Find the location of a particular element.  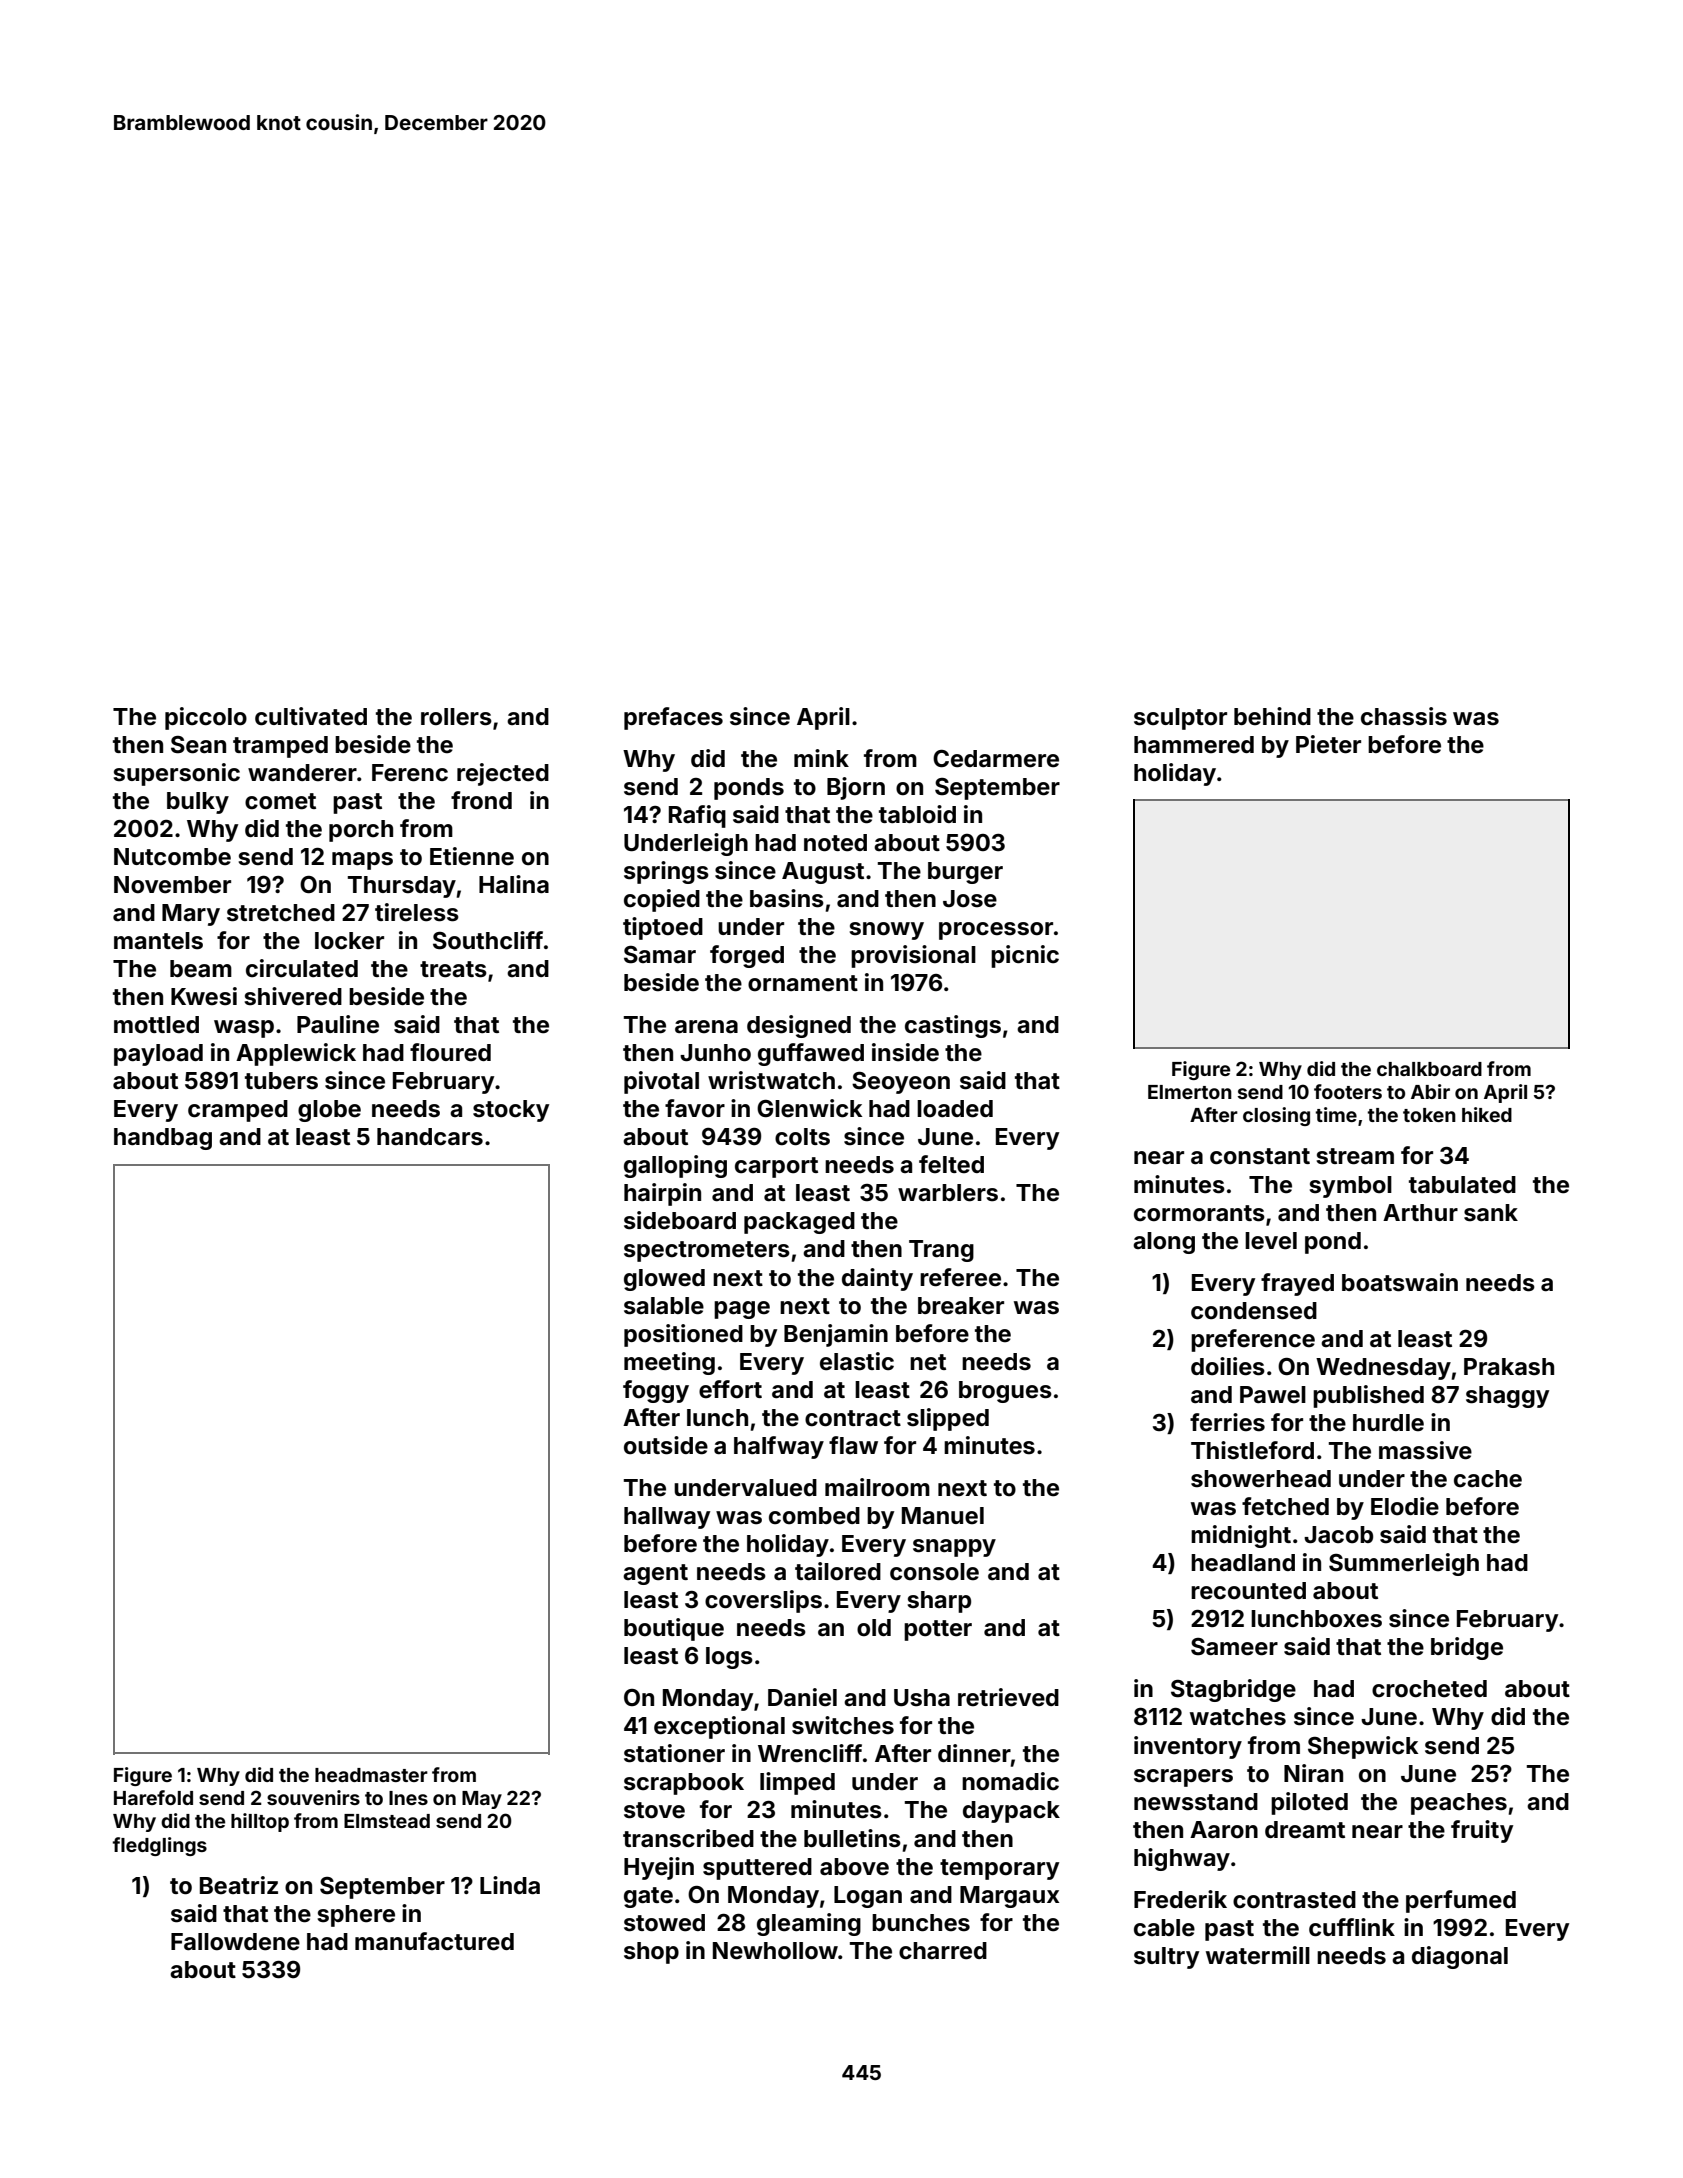

salable is located at coordinates (664, 1306).
